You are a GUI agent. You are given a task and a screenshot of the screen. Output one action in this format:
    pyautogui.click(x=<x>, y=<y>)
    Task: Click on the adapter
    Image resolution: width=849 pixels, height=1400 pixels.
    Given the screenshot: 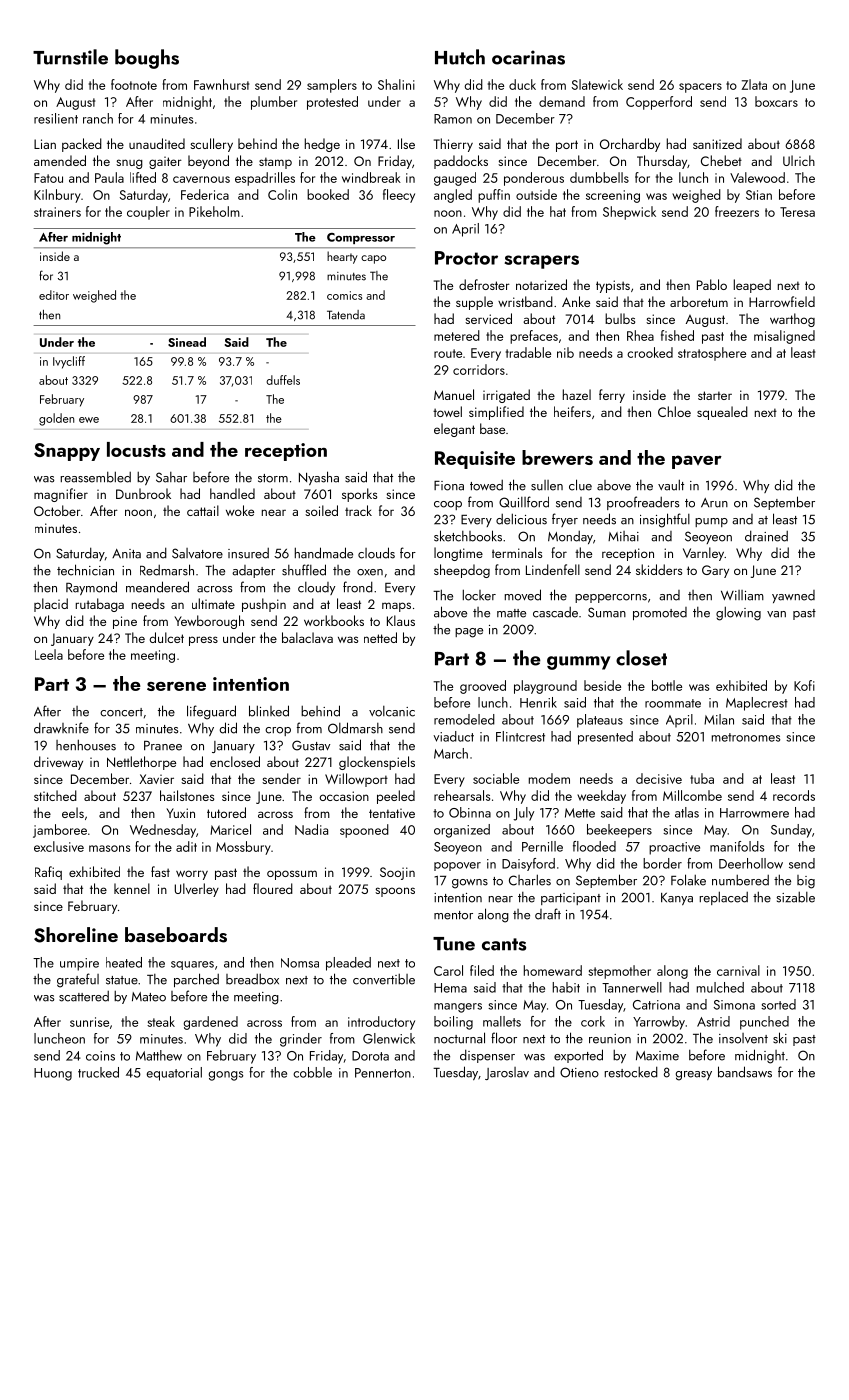 What is the action you would take?
    pyautogui.click(x=253, y=571)
